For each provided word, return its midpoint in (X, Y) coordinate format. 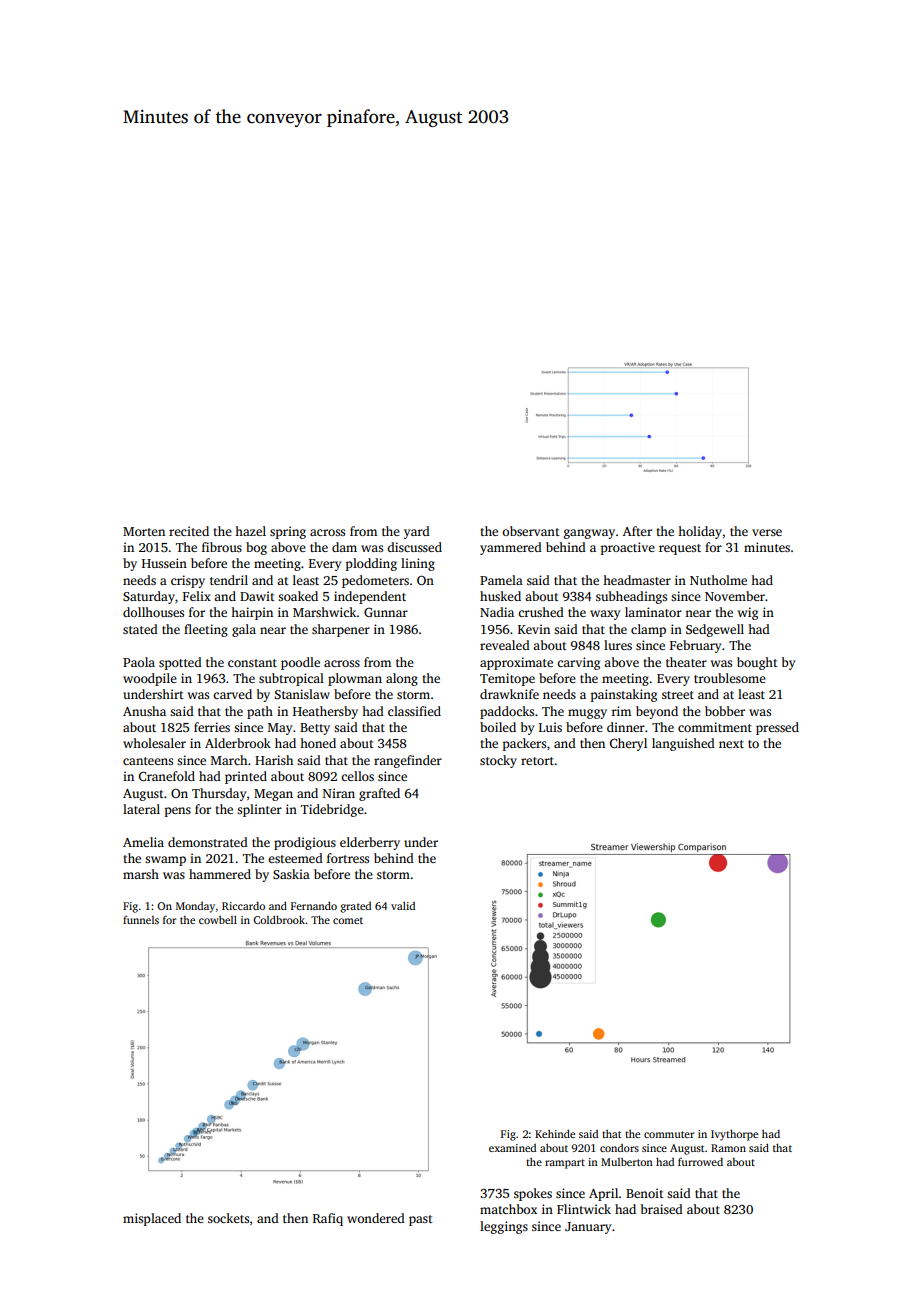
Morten (144, 531)
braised (662, 1209)
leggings (504, 1227)
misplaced (152, 1219)
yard (417, 532)
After (637, 531)
